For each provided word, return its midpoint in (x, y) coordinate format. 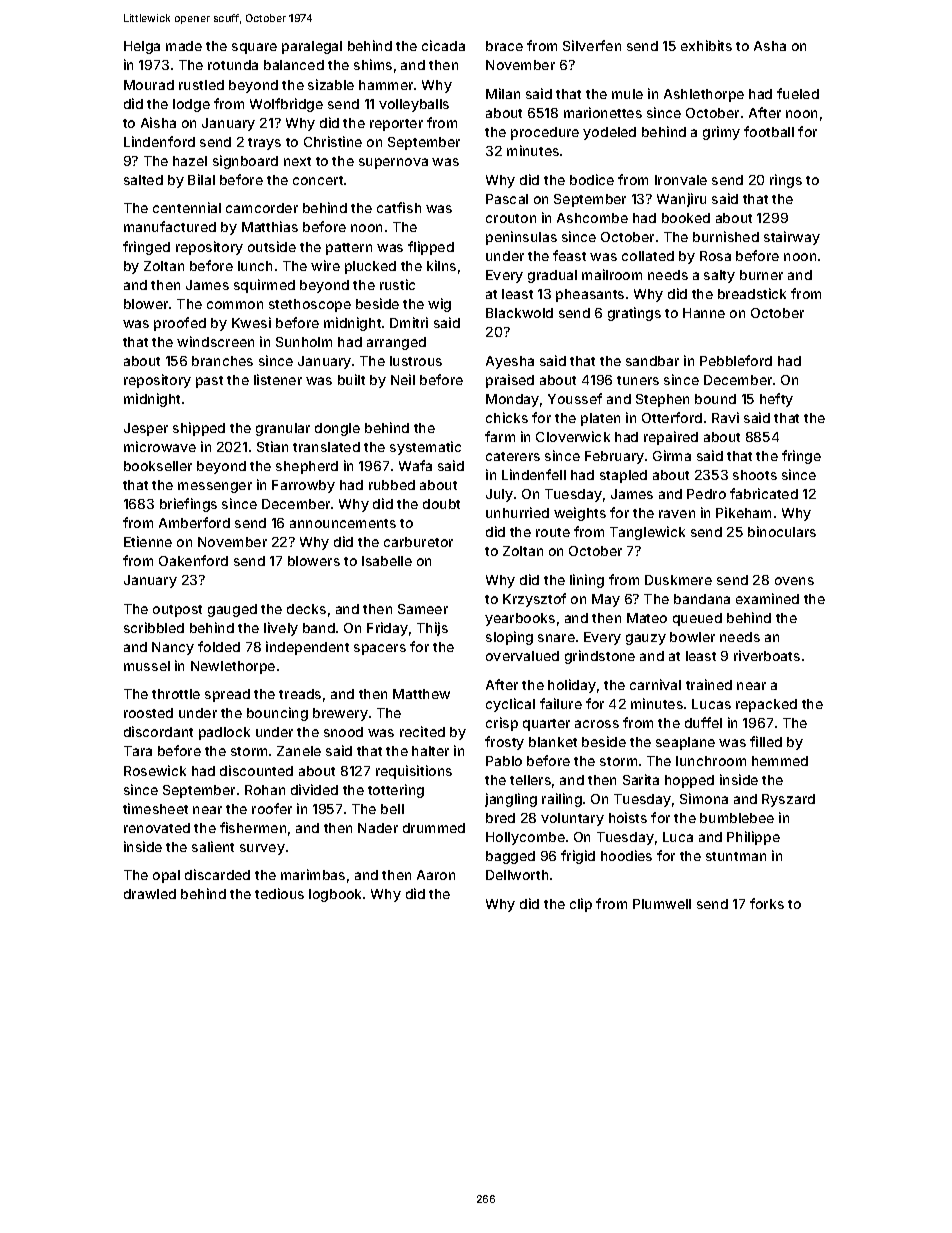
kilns (441, 265)
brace (504, 46)
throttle (176, 694)
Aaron (436, 875)
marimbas (313, 874)
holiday (572, 686)
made (184, 46)
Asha (770, 46)
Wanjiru (681, 200)
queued (697, 619)
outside (272, 246)
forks (767, 903)
